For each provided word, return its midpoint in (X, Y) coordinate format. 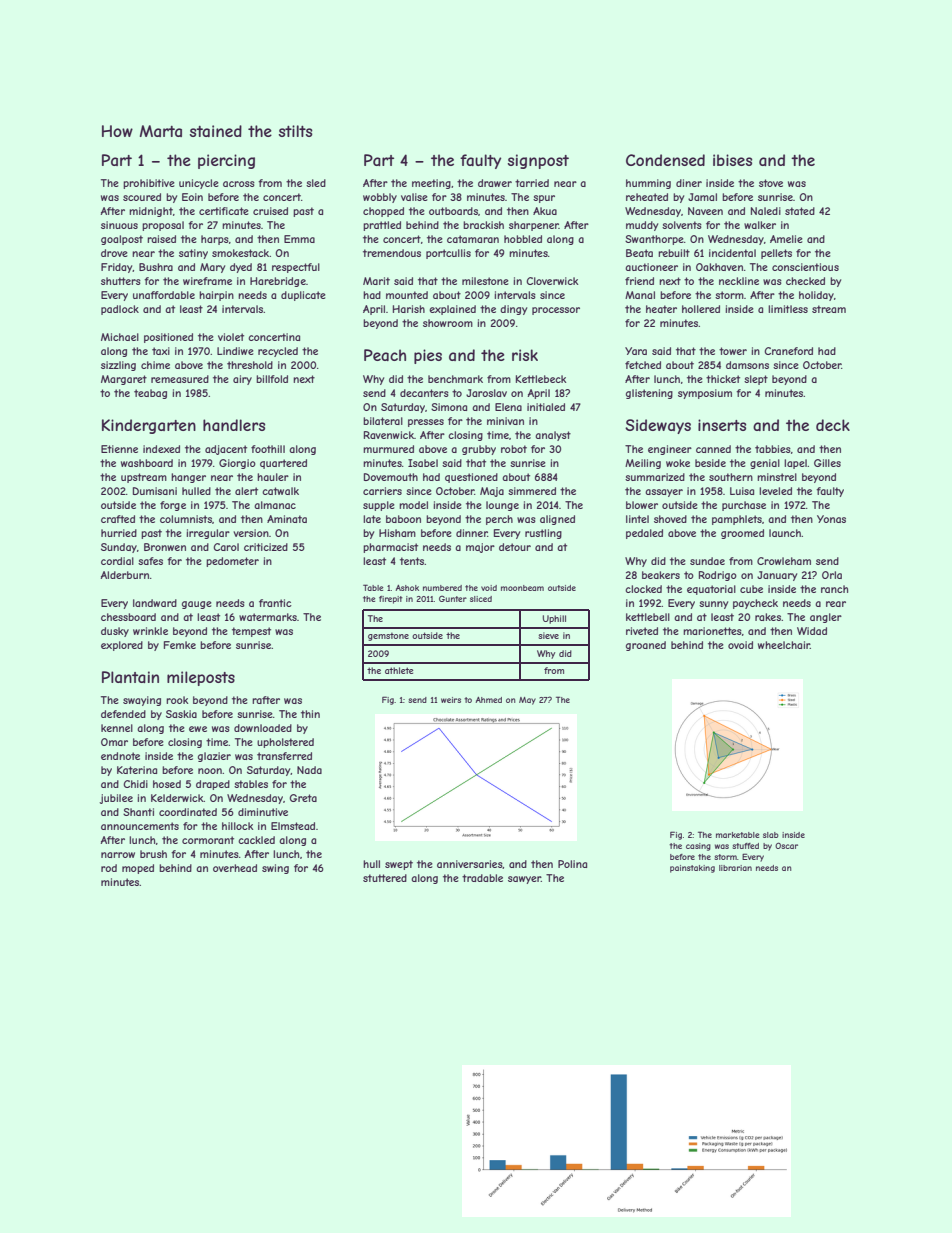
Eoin (192, 197)
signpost (538, 161)
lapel (795, 464)
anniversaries (470, 864)
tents (412, 561)
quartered (283, 464)
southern (731, 477)
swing (275, 869)
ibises (732, 160)
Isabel (423, 463)
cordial (117, 561)
